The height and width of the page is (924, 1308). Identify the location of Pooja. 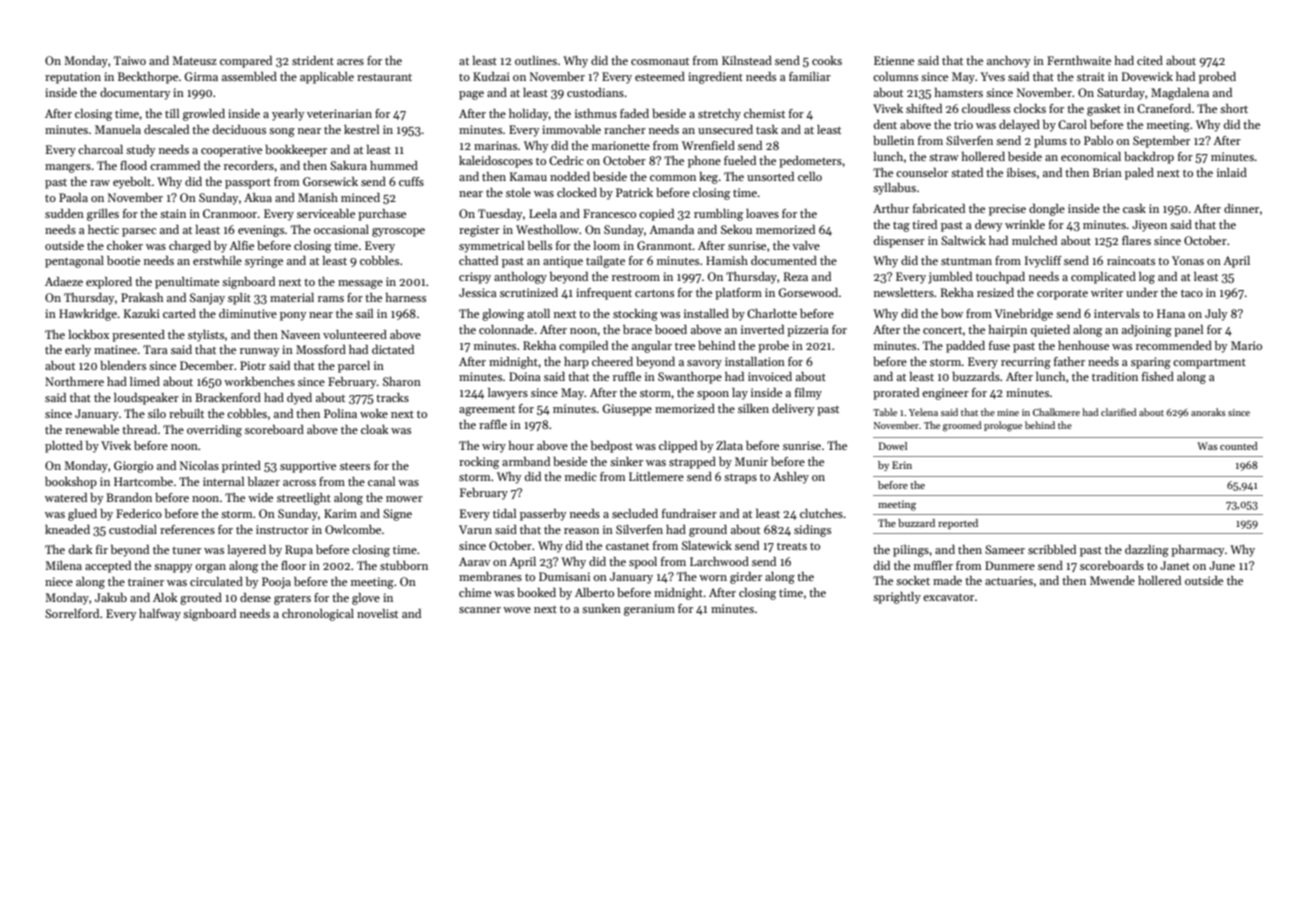
(276, 583).
